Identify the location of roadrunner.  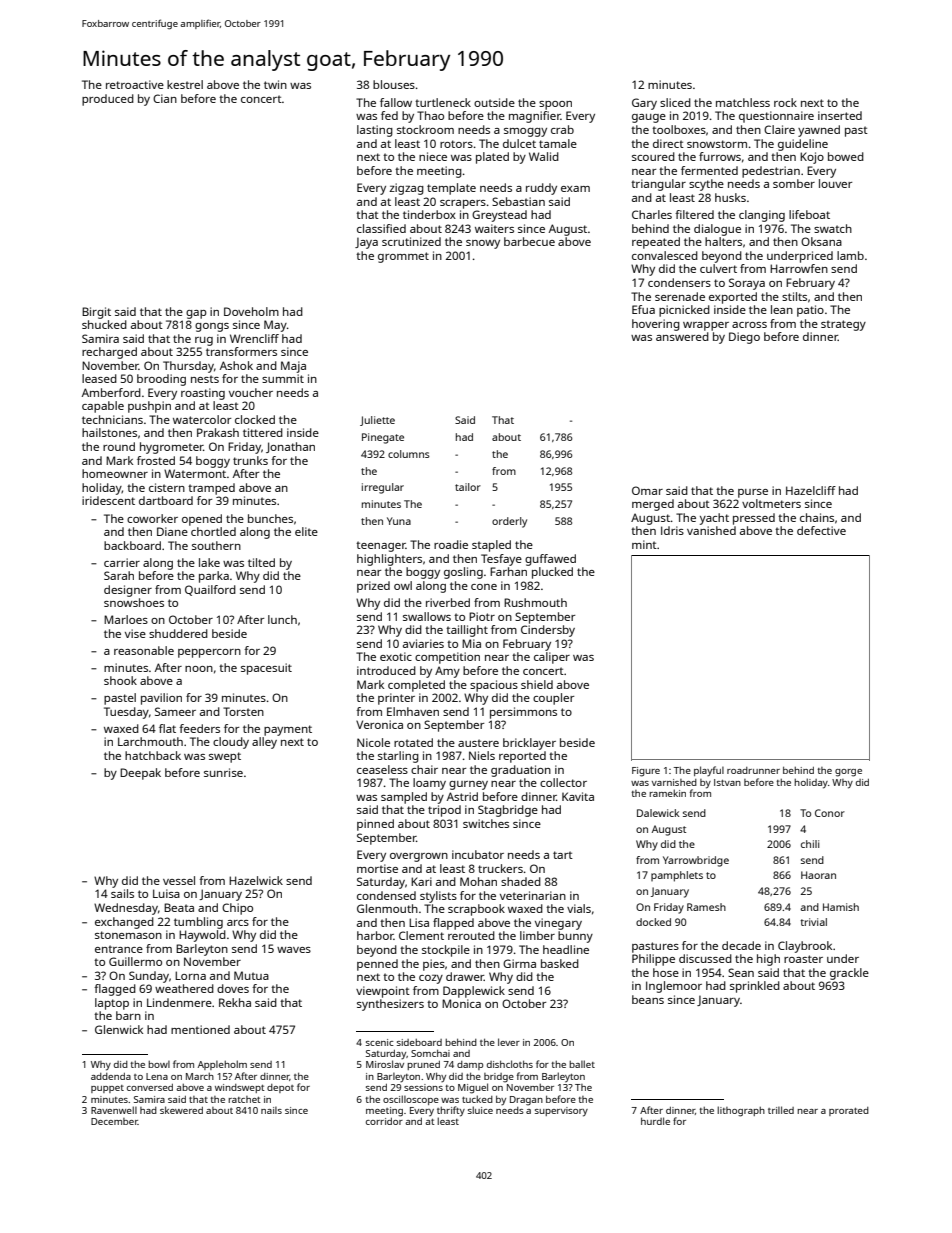
(753, 770).
